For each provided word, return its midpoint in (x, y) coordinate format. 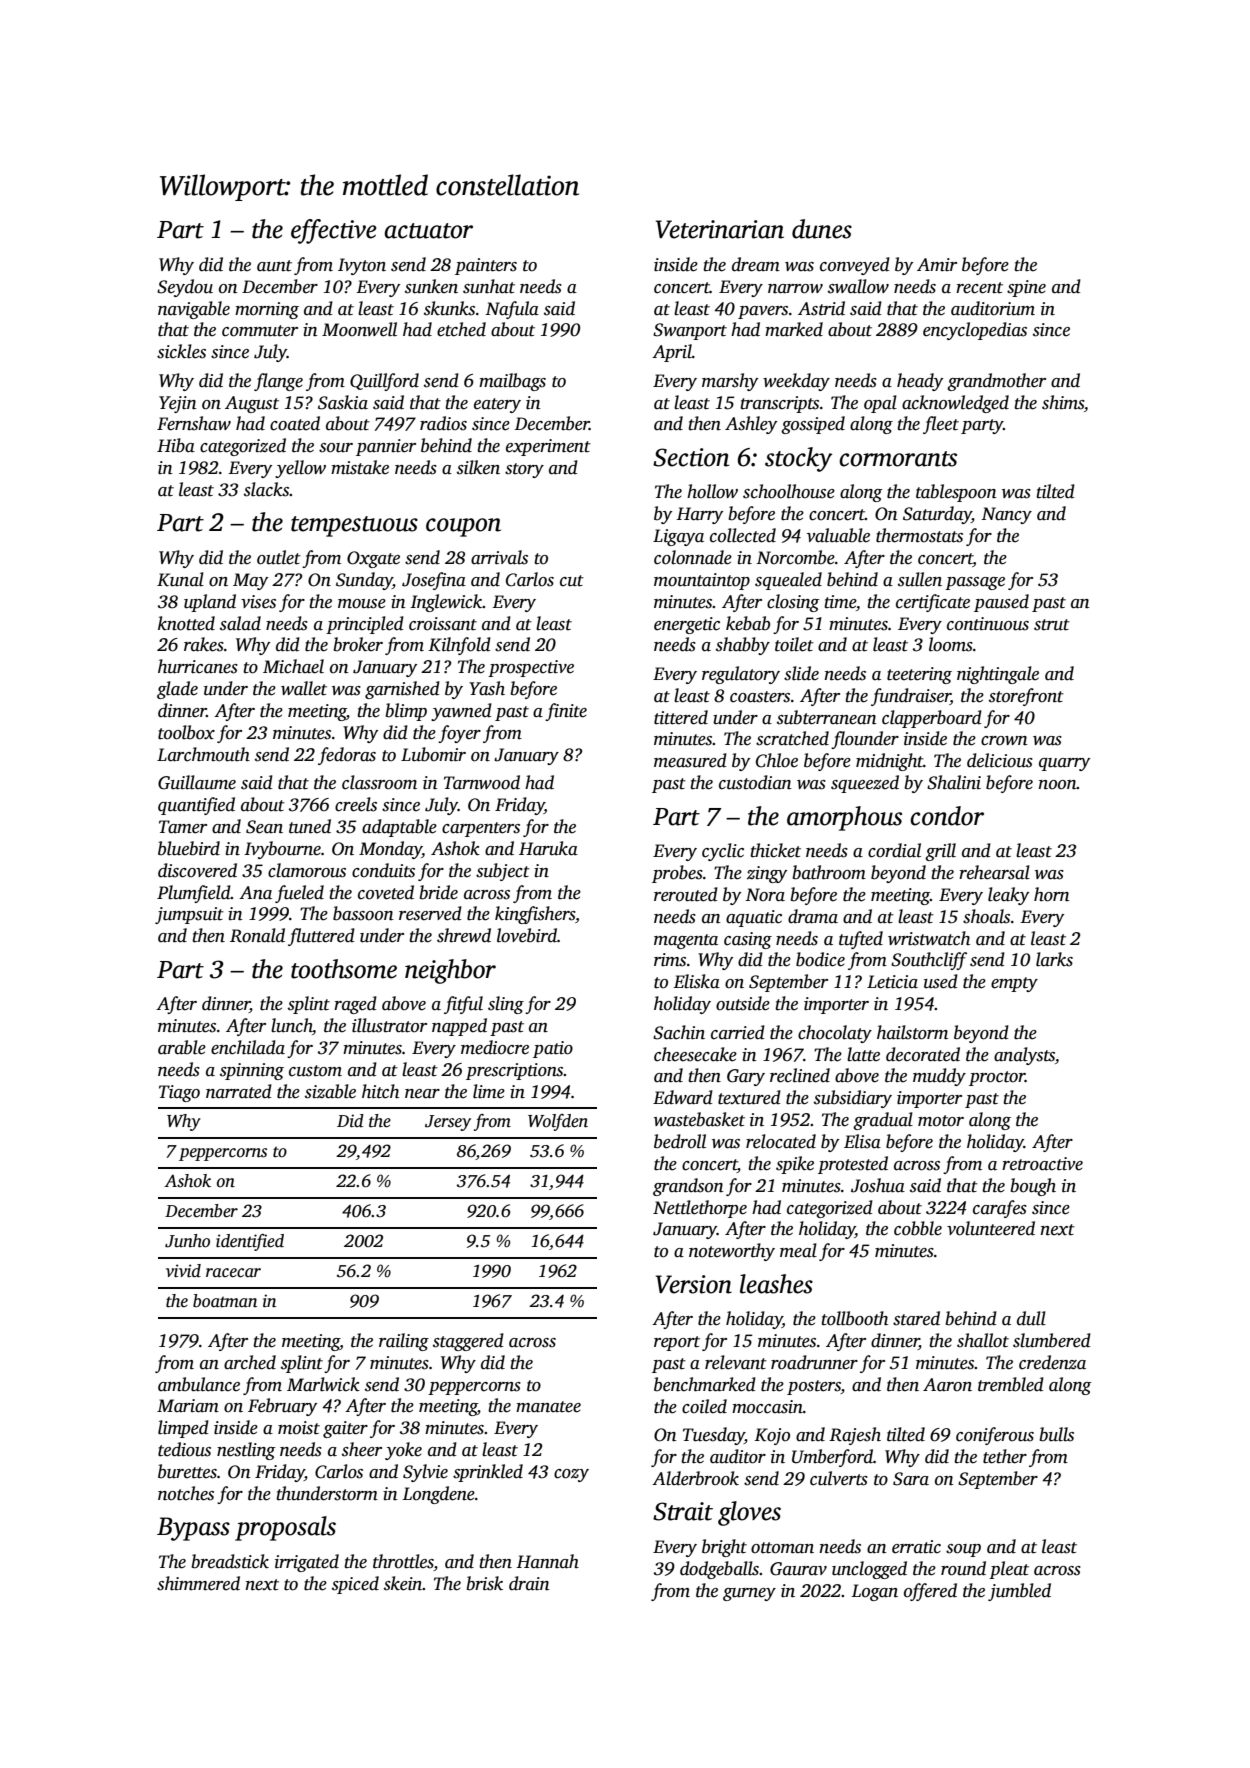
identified (250, 1242)
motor (941, 1121)
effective (333, 231)
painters (486, 266)
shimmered (198, 1583)
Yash (487, 688)
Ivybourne (282, 850)
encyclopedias (975, 331)
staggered (468, 1342)
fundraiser (911, 697)
